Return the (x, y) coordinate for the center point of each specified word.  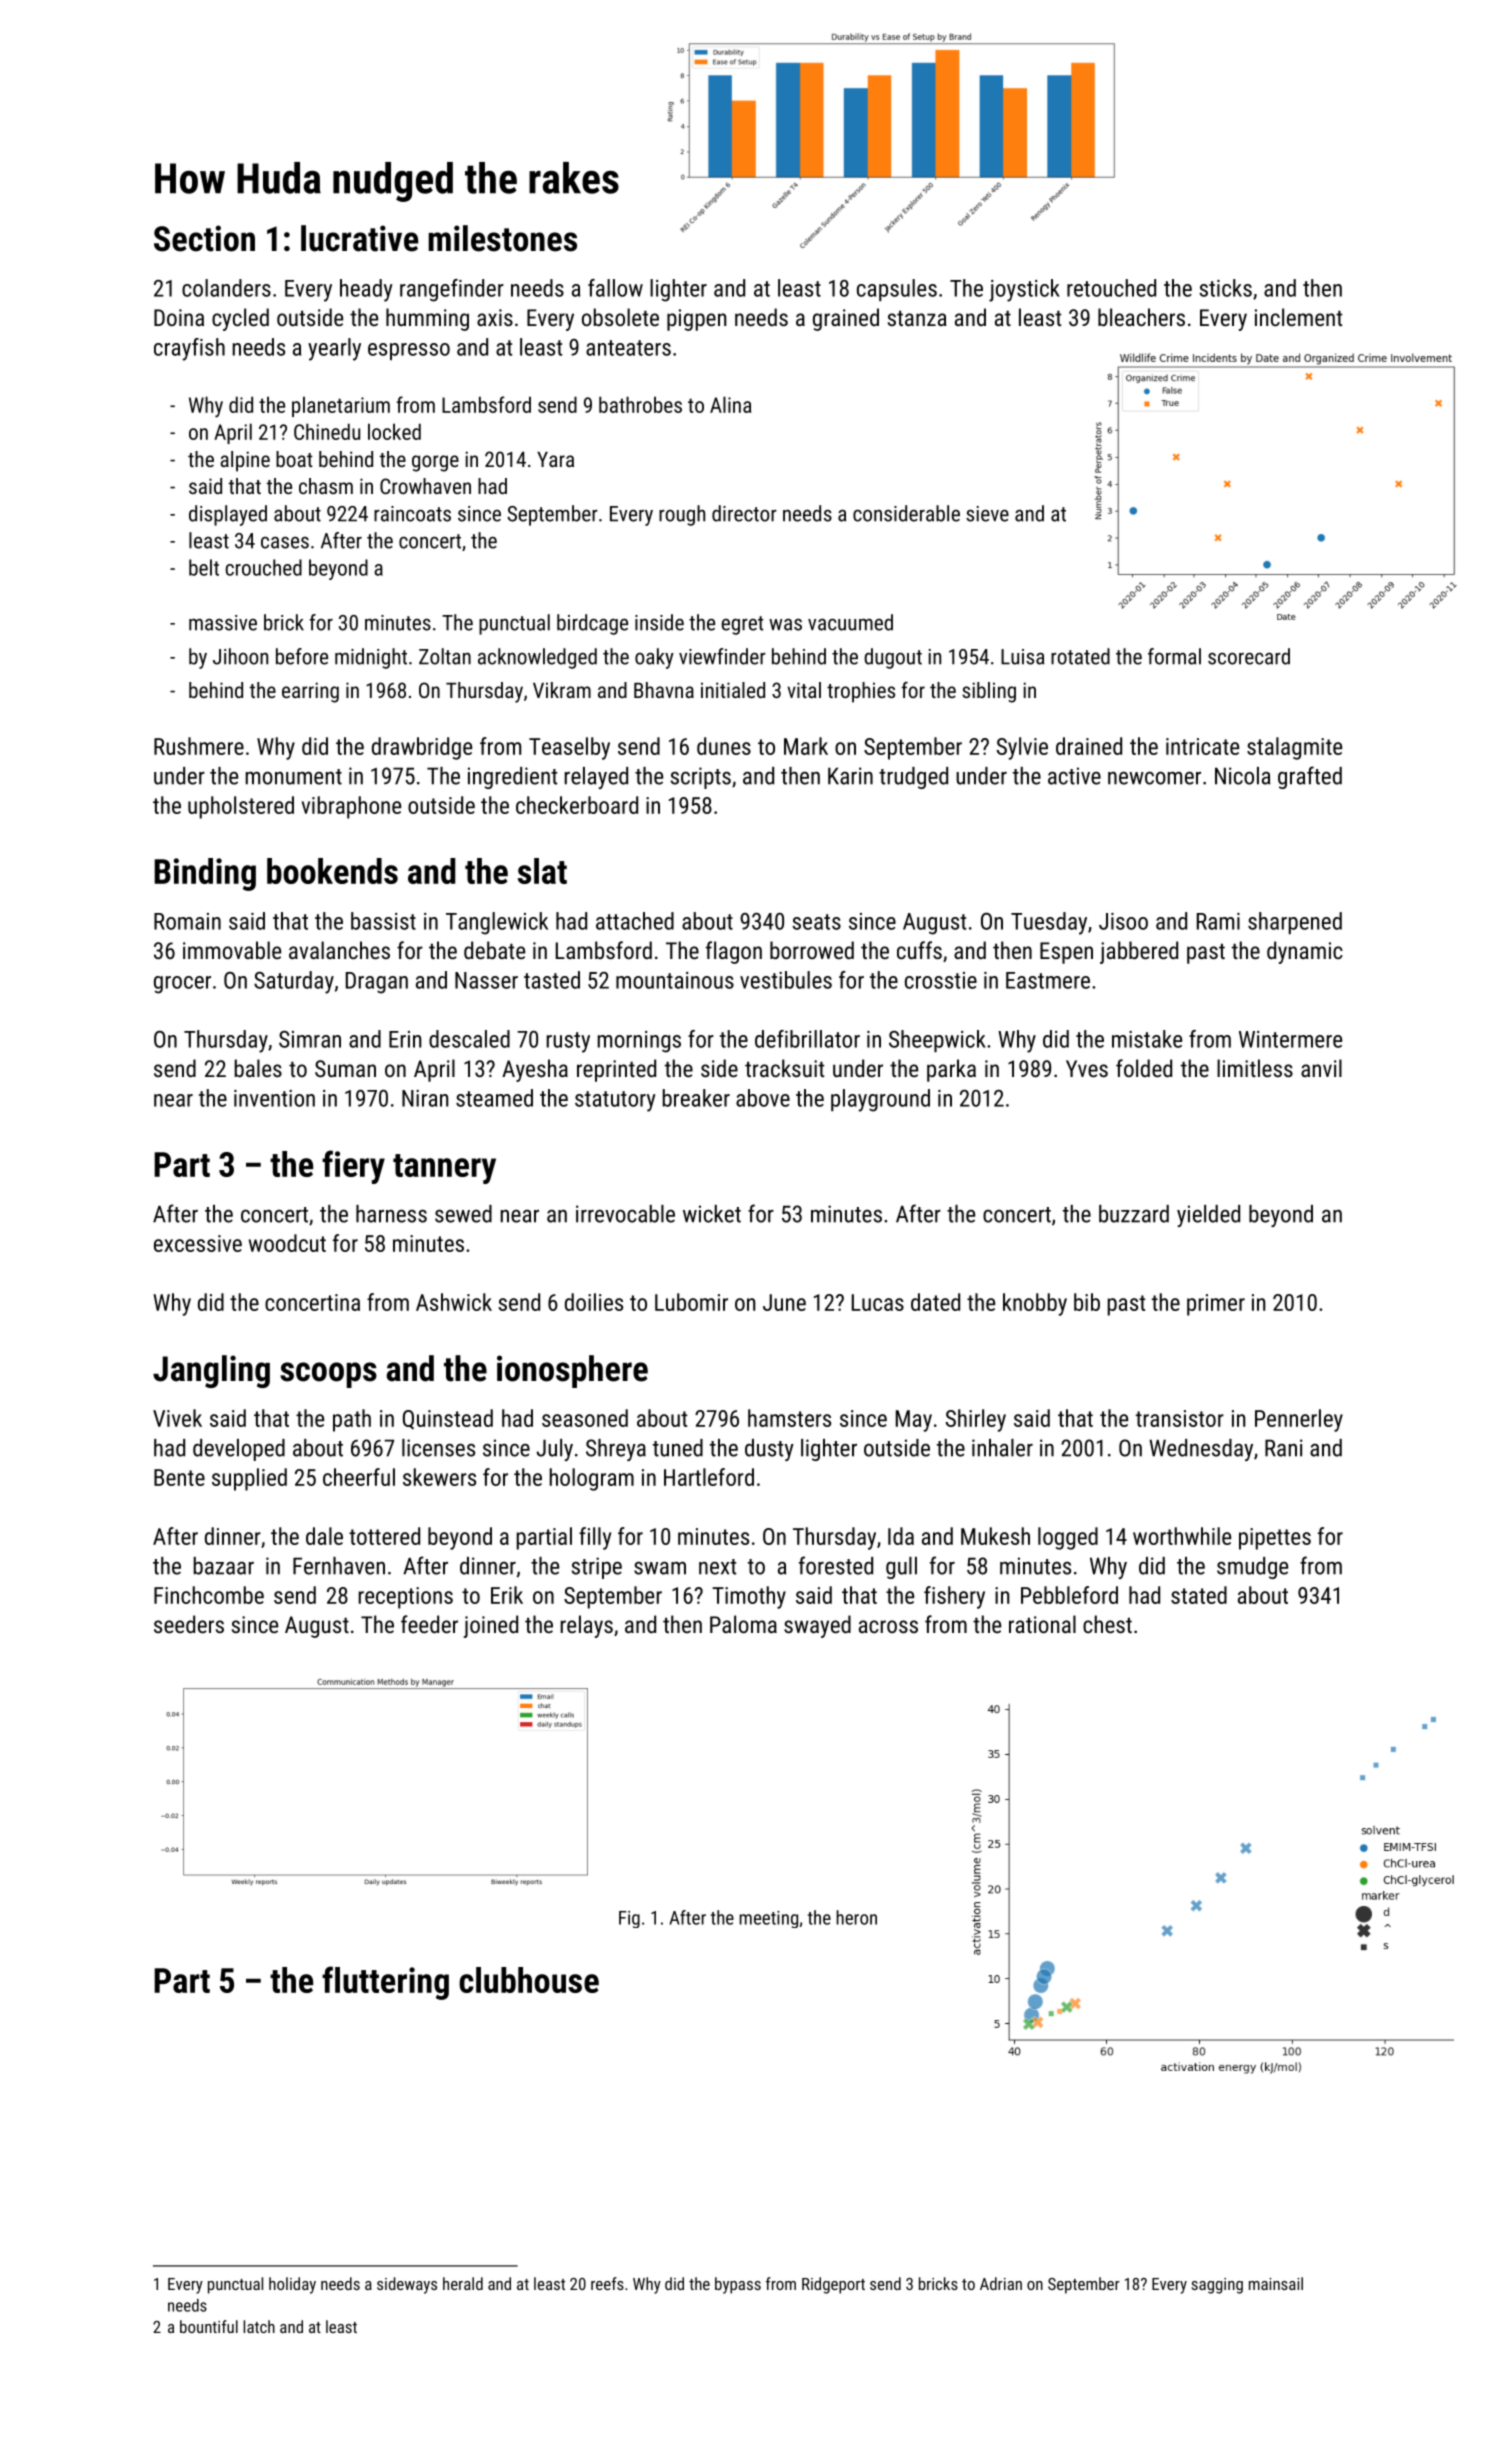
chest (1107, 1624)
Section (204, 238)
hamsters (789, 1418)
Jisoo (1123, 921)
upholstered (241, 807)
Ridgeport (833, 2285)
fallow (615, 288)
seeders (189, 1624)
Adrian (1001, 2283)
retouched (1111, 288)
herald (463, 2283)
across (888, 1626)
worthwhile (1182, 1536)
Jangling (211, 1371)
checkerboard (577, 805)
